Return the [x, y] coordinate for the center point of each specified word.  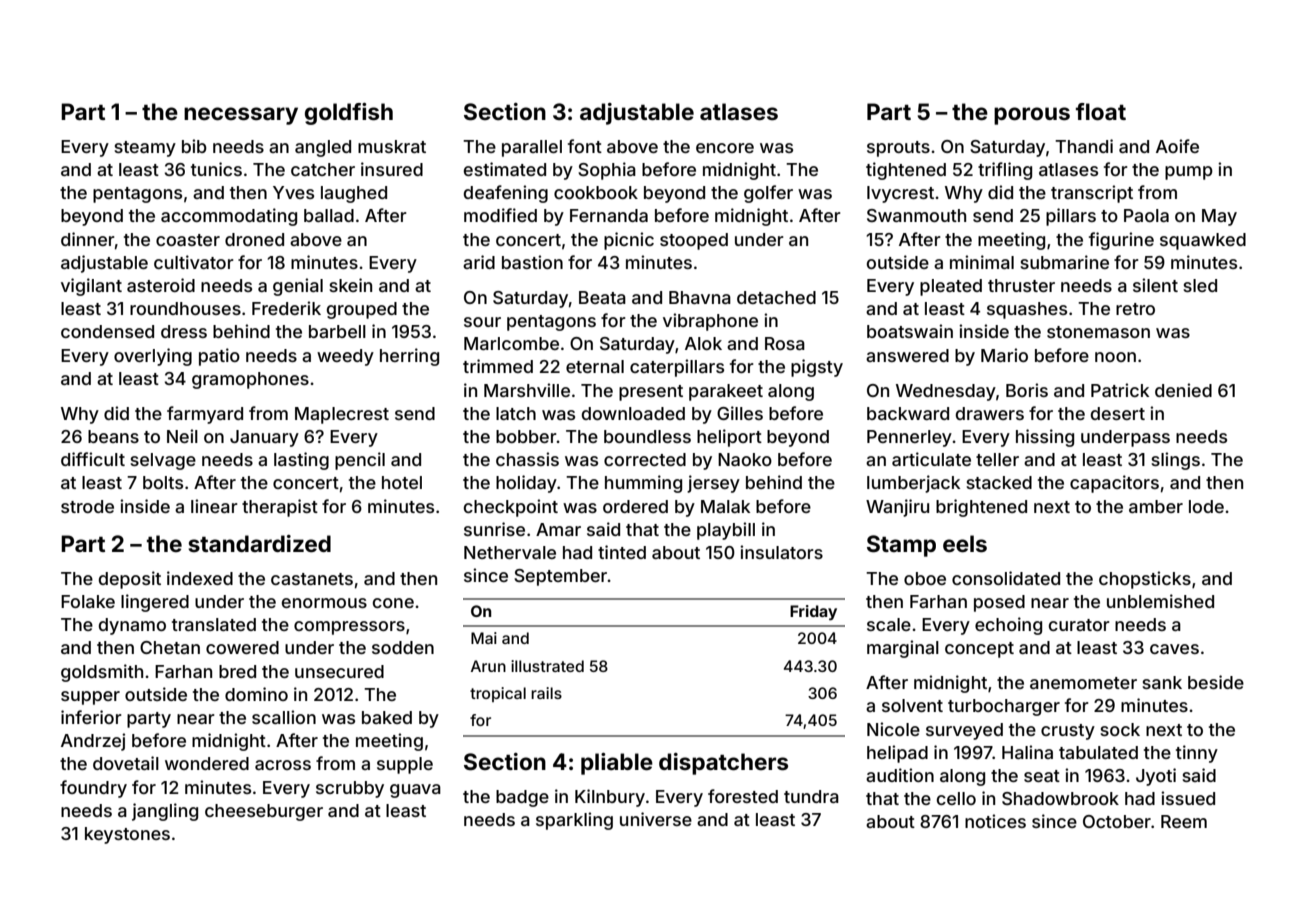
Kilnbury [610, 798]
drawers [990, 413]
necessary [241, 116]
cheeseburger [264, 812]
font [585, 146]
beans [113, 436]
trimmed [498, 366]
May [1219, 217]
